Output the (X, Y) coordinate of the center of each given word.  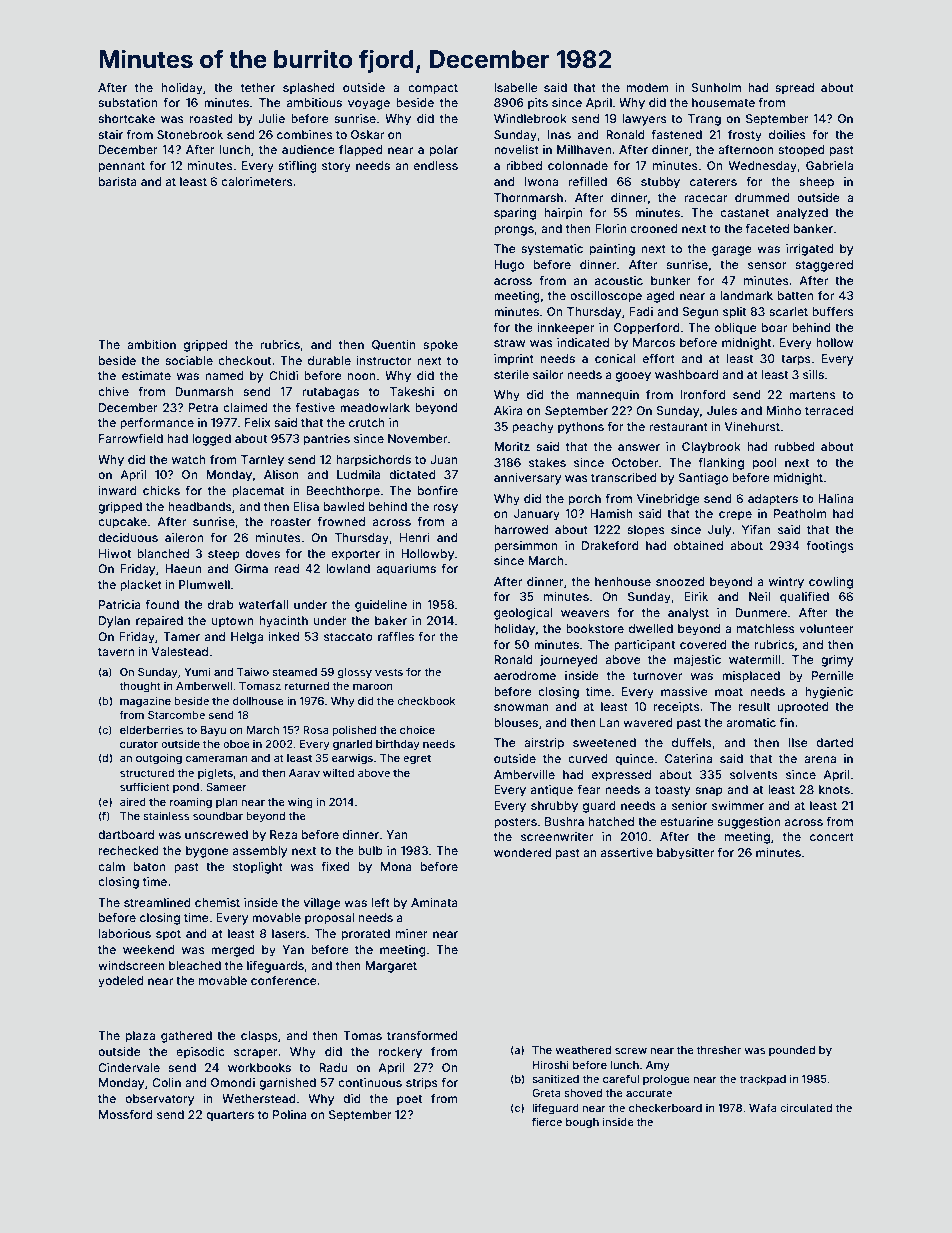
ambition (151, 344)
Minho (783, 410)
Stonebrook (190, 134)
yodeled (121, 982)
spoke (440, 346)
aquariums (406, 570)
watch (189, 459)
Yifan (756, 529)
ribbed (524, 165)
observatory (159, 1100)
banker (813, 228)
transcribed (624, 477)
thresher (718, 1050)
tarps (796, 360)
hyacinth (284, 622)
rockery (400, 1053)
